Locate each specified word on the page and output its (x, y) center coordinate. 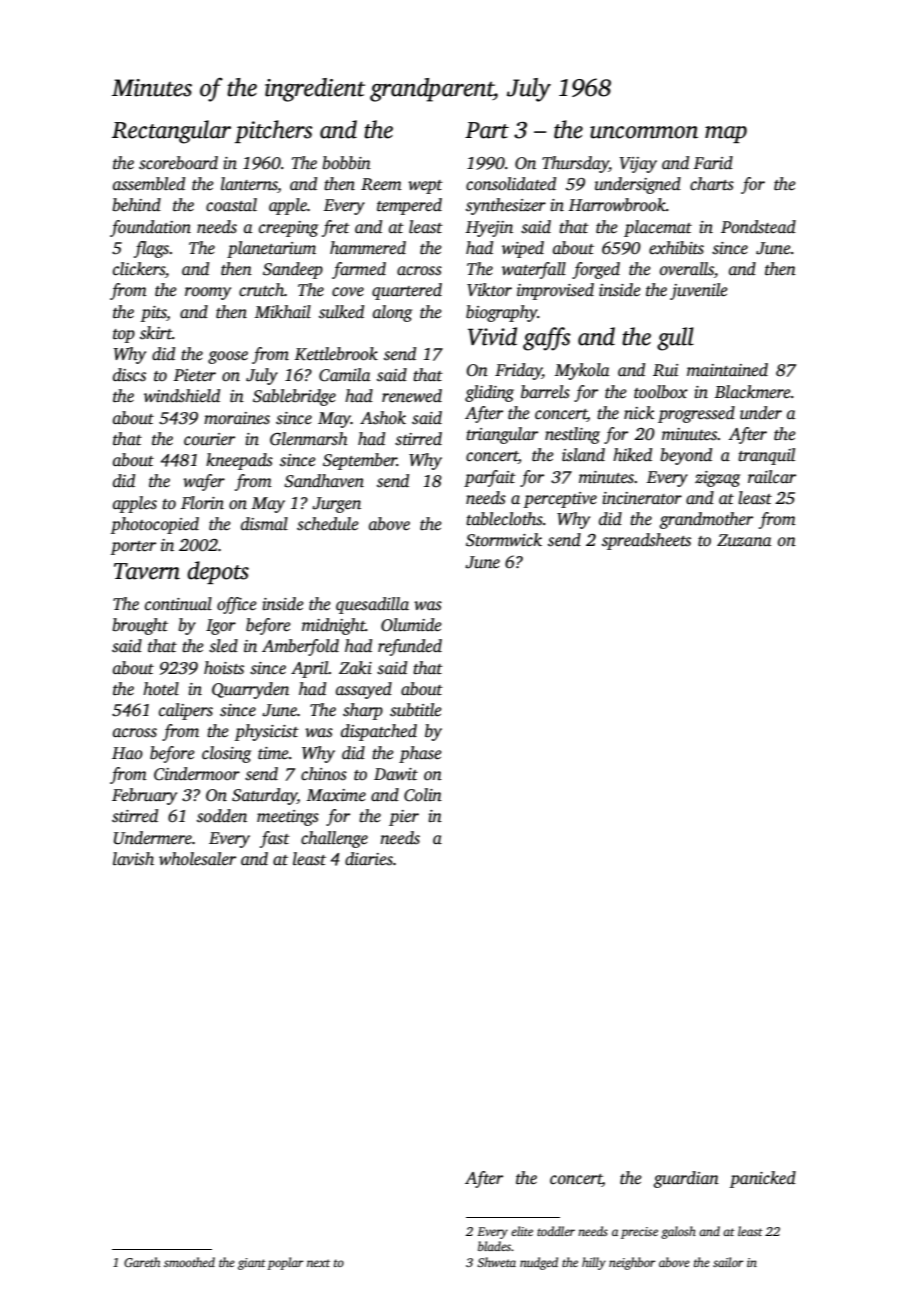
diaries (369, 859)
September (360, 461)
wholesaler (197, 859)
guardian (686, 1179)
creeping (288, 229)
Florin (202, 503)
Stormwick (504, 540)
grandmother (706, 520)
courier (209, 439)
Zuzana (744, 540)
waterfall (534, 270)
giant (252, 1264)
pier (404, 818)
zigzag (717, 479)
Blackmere (753, 392)
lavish (133, 859)
